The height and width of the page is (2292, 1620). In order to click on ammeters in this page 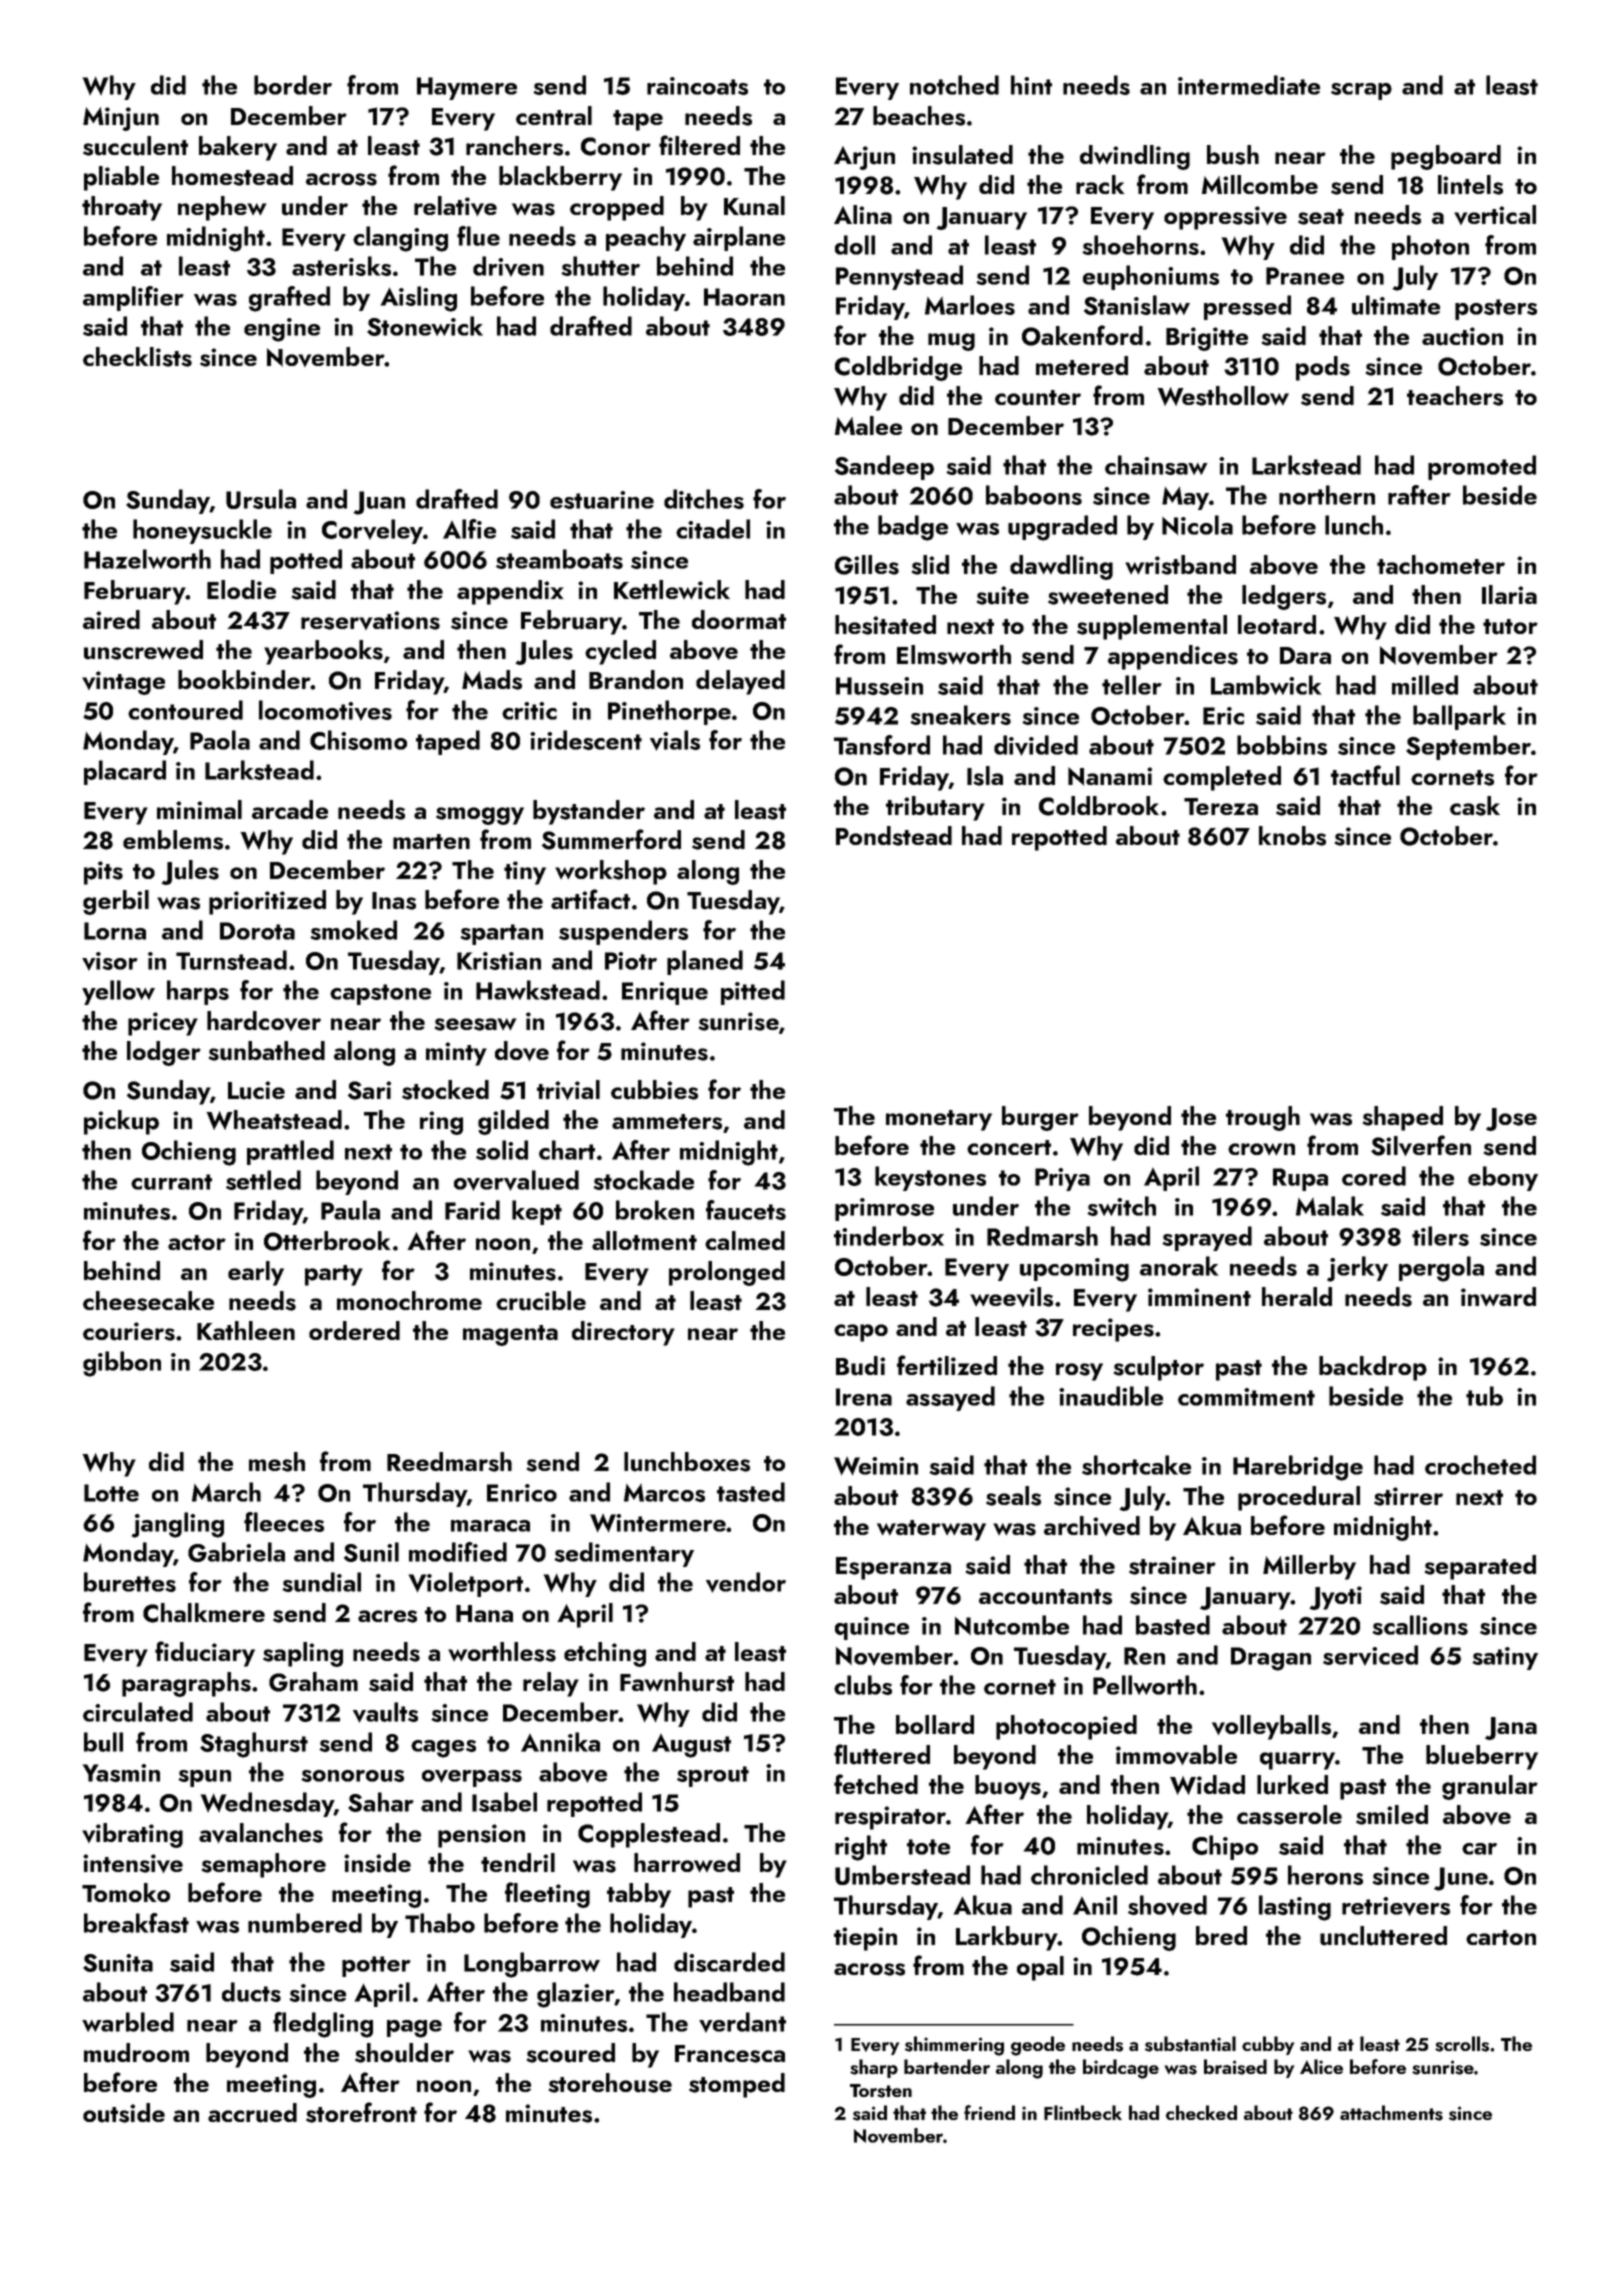, I will do `click(667, 1122)`.
